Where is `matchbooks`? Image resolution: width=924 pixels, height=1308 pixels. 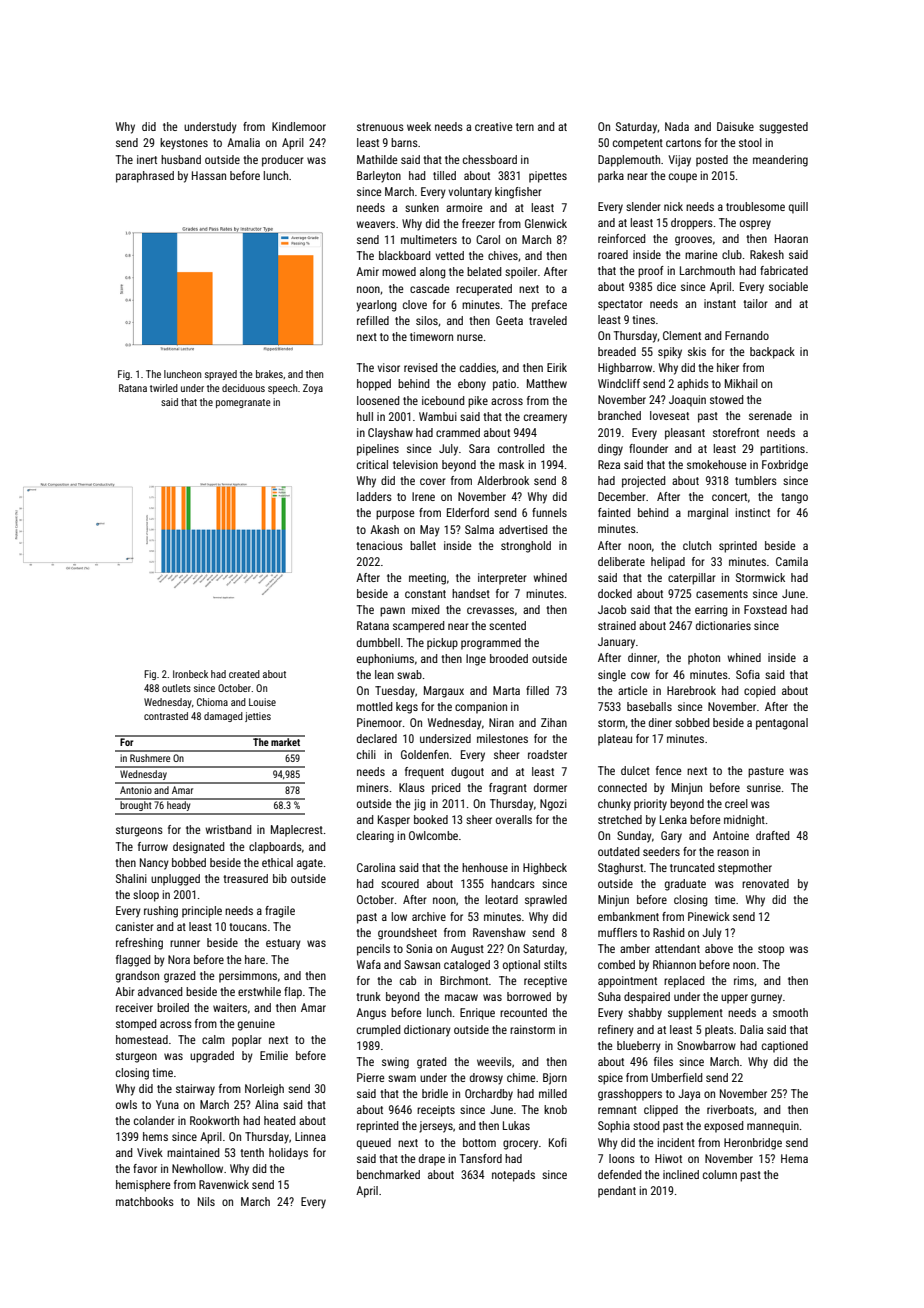
matchbooks is located at coordinates (145, 1201).
